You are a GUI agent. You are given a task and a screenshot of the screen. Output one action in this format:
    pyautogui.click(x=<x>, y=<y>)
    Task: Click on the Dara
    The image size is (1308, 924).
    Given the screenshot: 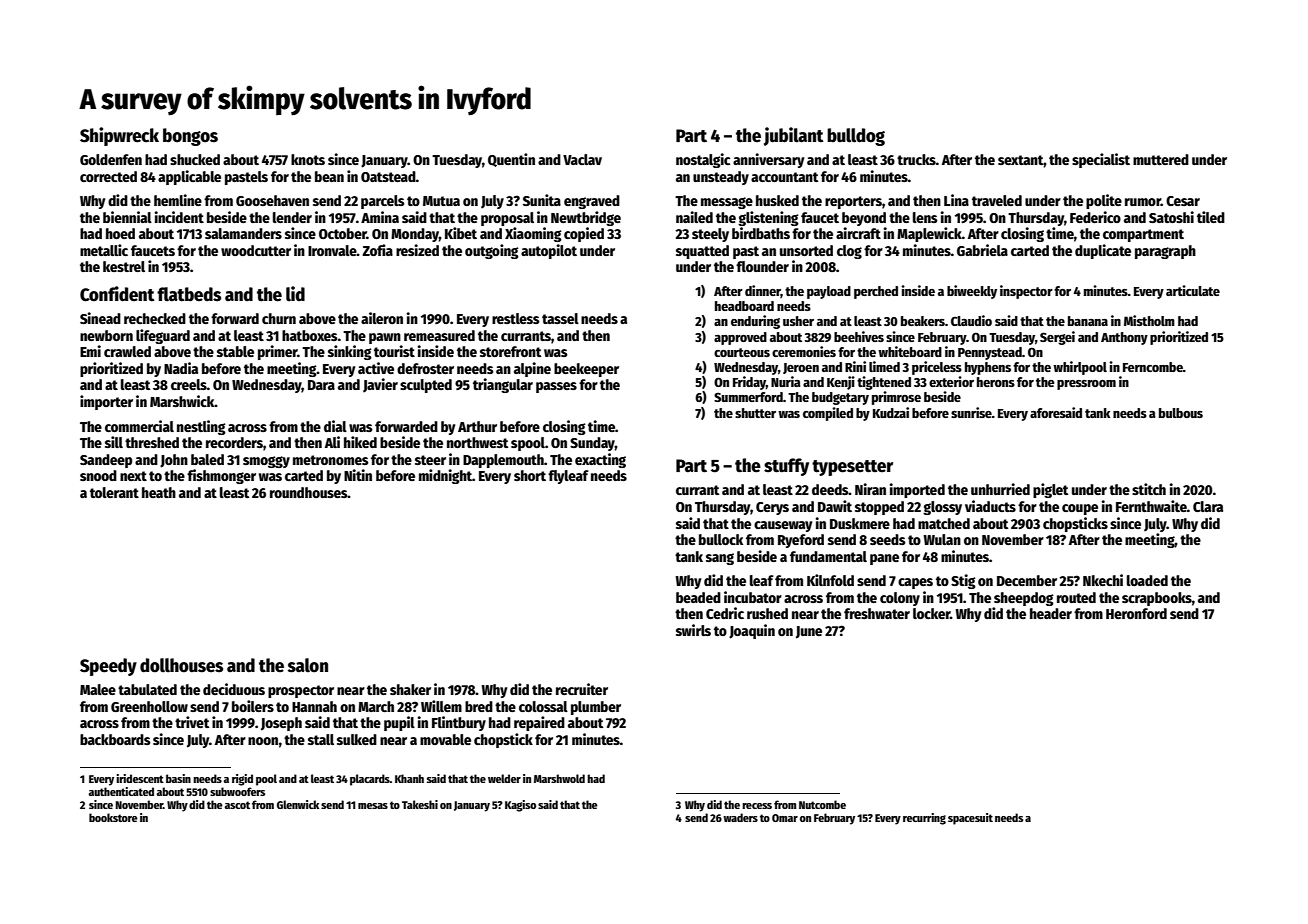 What is the action you would take?
    pyautogui.click(x=321, y=385)
